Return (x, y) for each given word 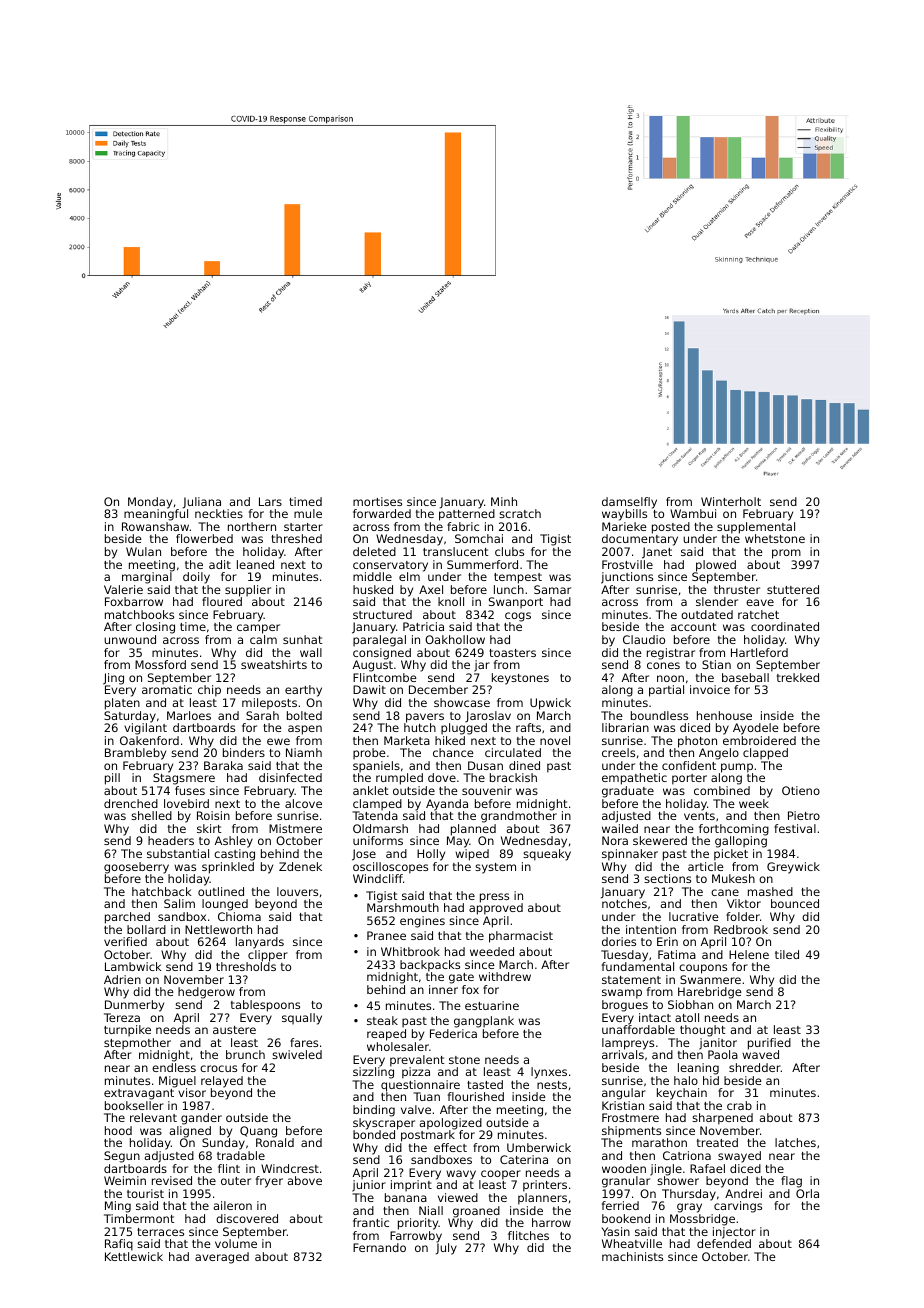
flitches (528, 1235)
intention (651, 929)
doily (196, 578)
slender (717, 601)
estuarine (492, 1005)
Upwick (550, 704)
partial (666, 691)
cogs (518, 617)
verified (125, 941)
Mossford (160, 664)
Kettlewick (134, 1256)
